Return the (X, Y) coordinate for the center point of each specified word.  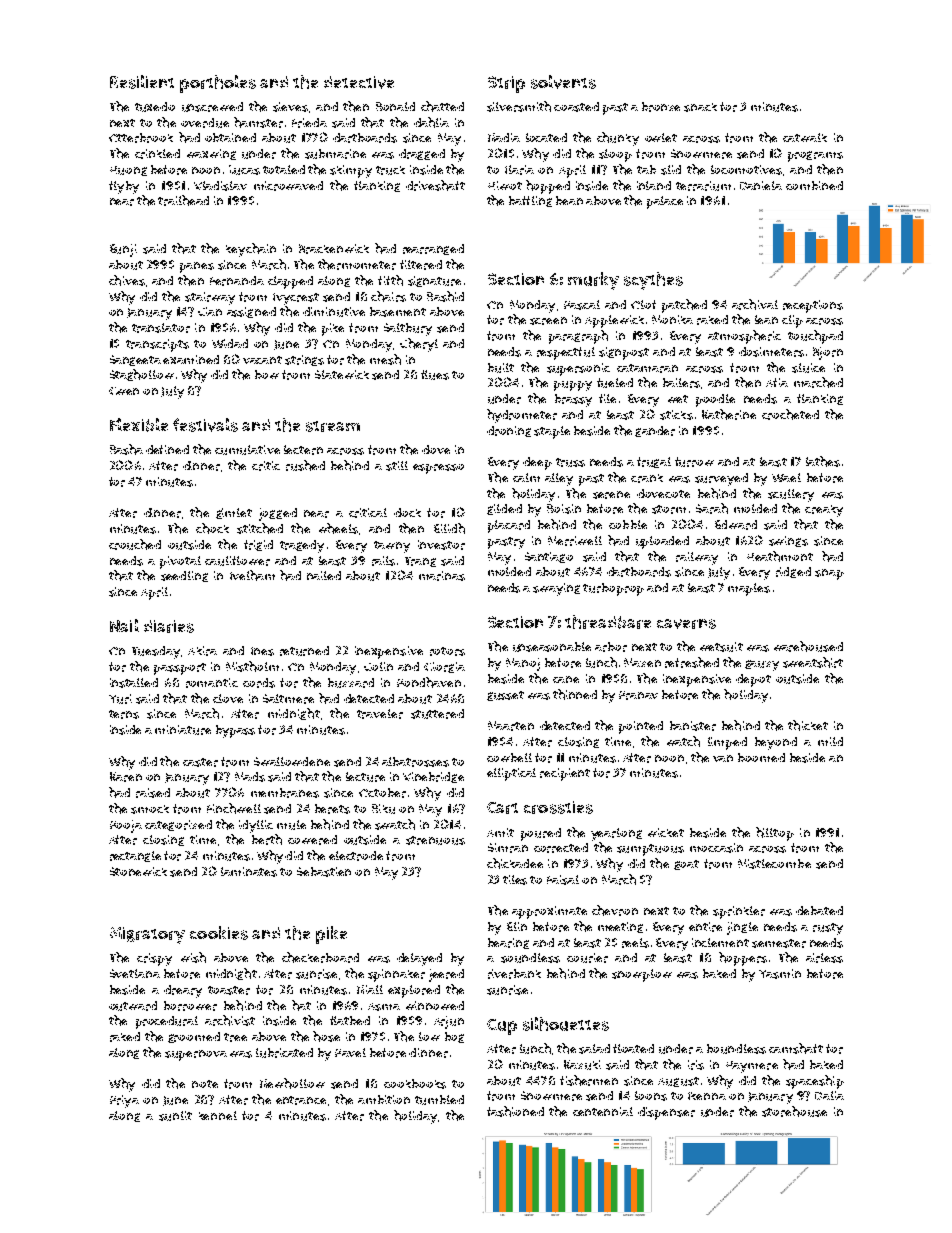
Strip (506, 84)
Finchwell (234, 808)
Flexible (139, 425)
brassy (573, 400)
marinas (442, 576)
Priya (124, 1101)
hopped (548, 187)
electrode (356, 856)
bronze (661, 107)
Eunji (123, 250)
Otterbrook (141, 138)
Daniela (761, 185)
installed (134, 683)
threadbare (608, 622)
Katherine (729, 414)
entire (705, 927)
